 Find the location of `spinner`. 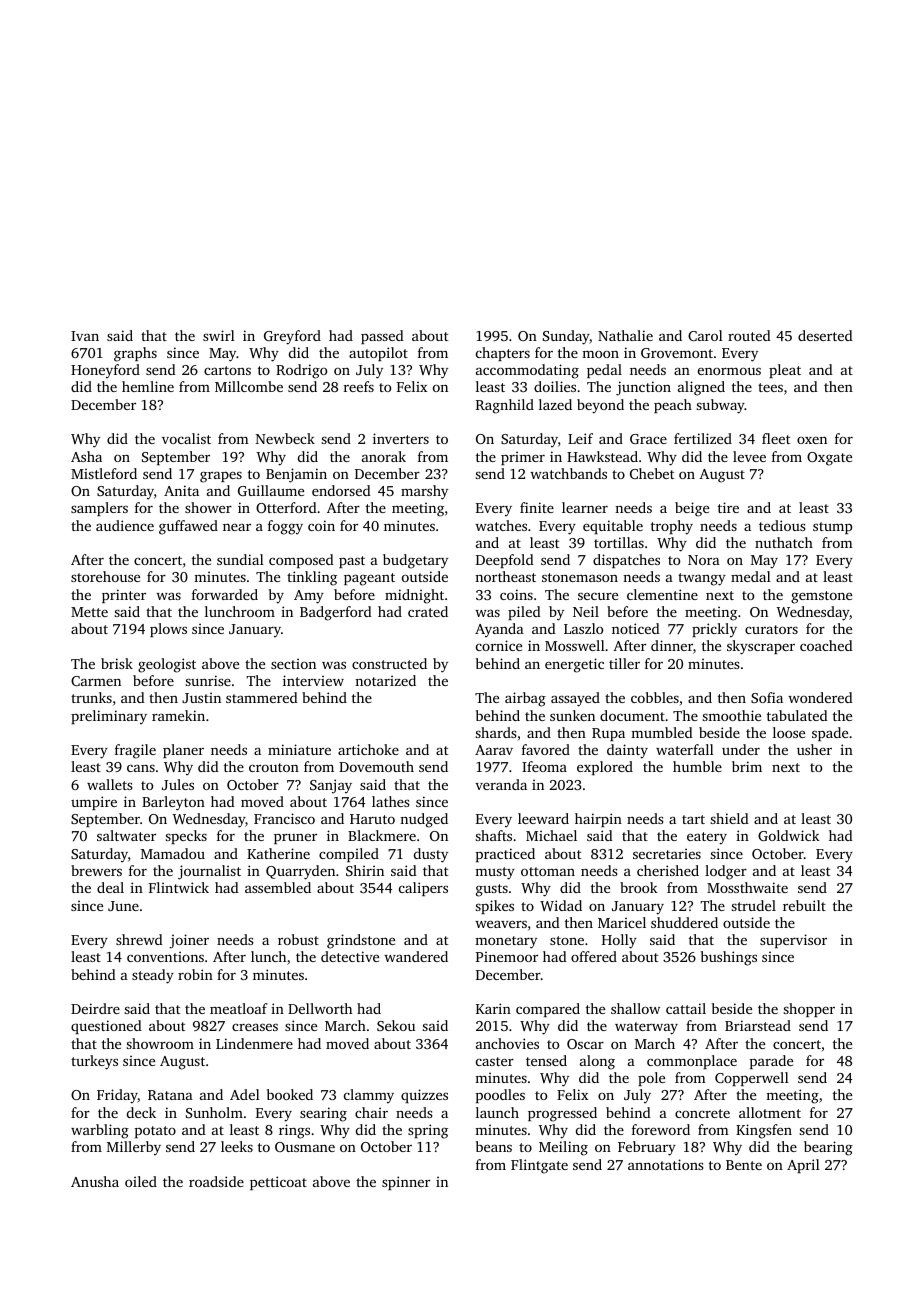

spinner is located at coordinates (406, 1183).
